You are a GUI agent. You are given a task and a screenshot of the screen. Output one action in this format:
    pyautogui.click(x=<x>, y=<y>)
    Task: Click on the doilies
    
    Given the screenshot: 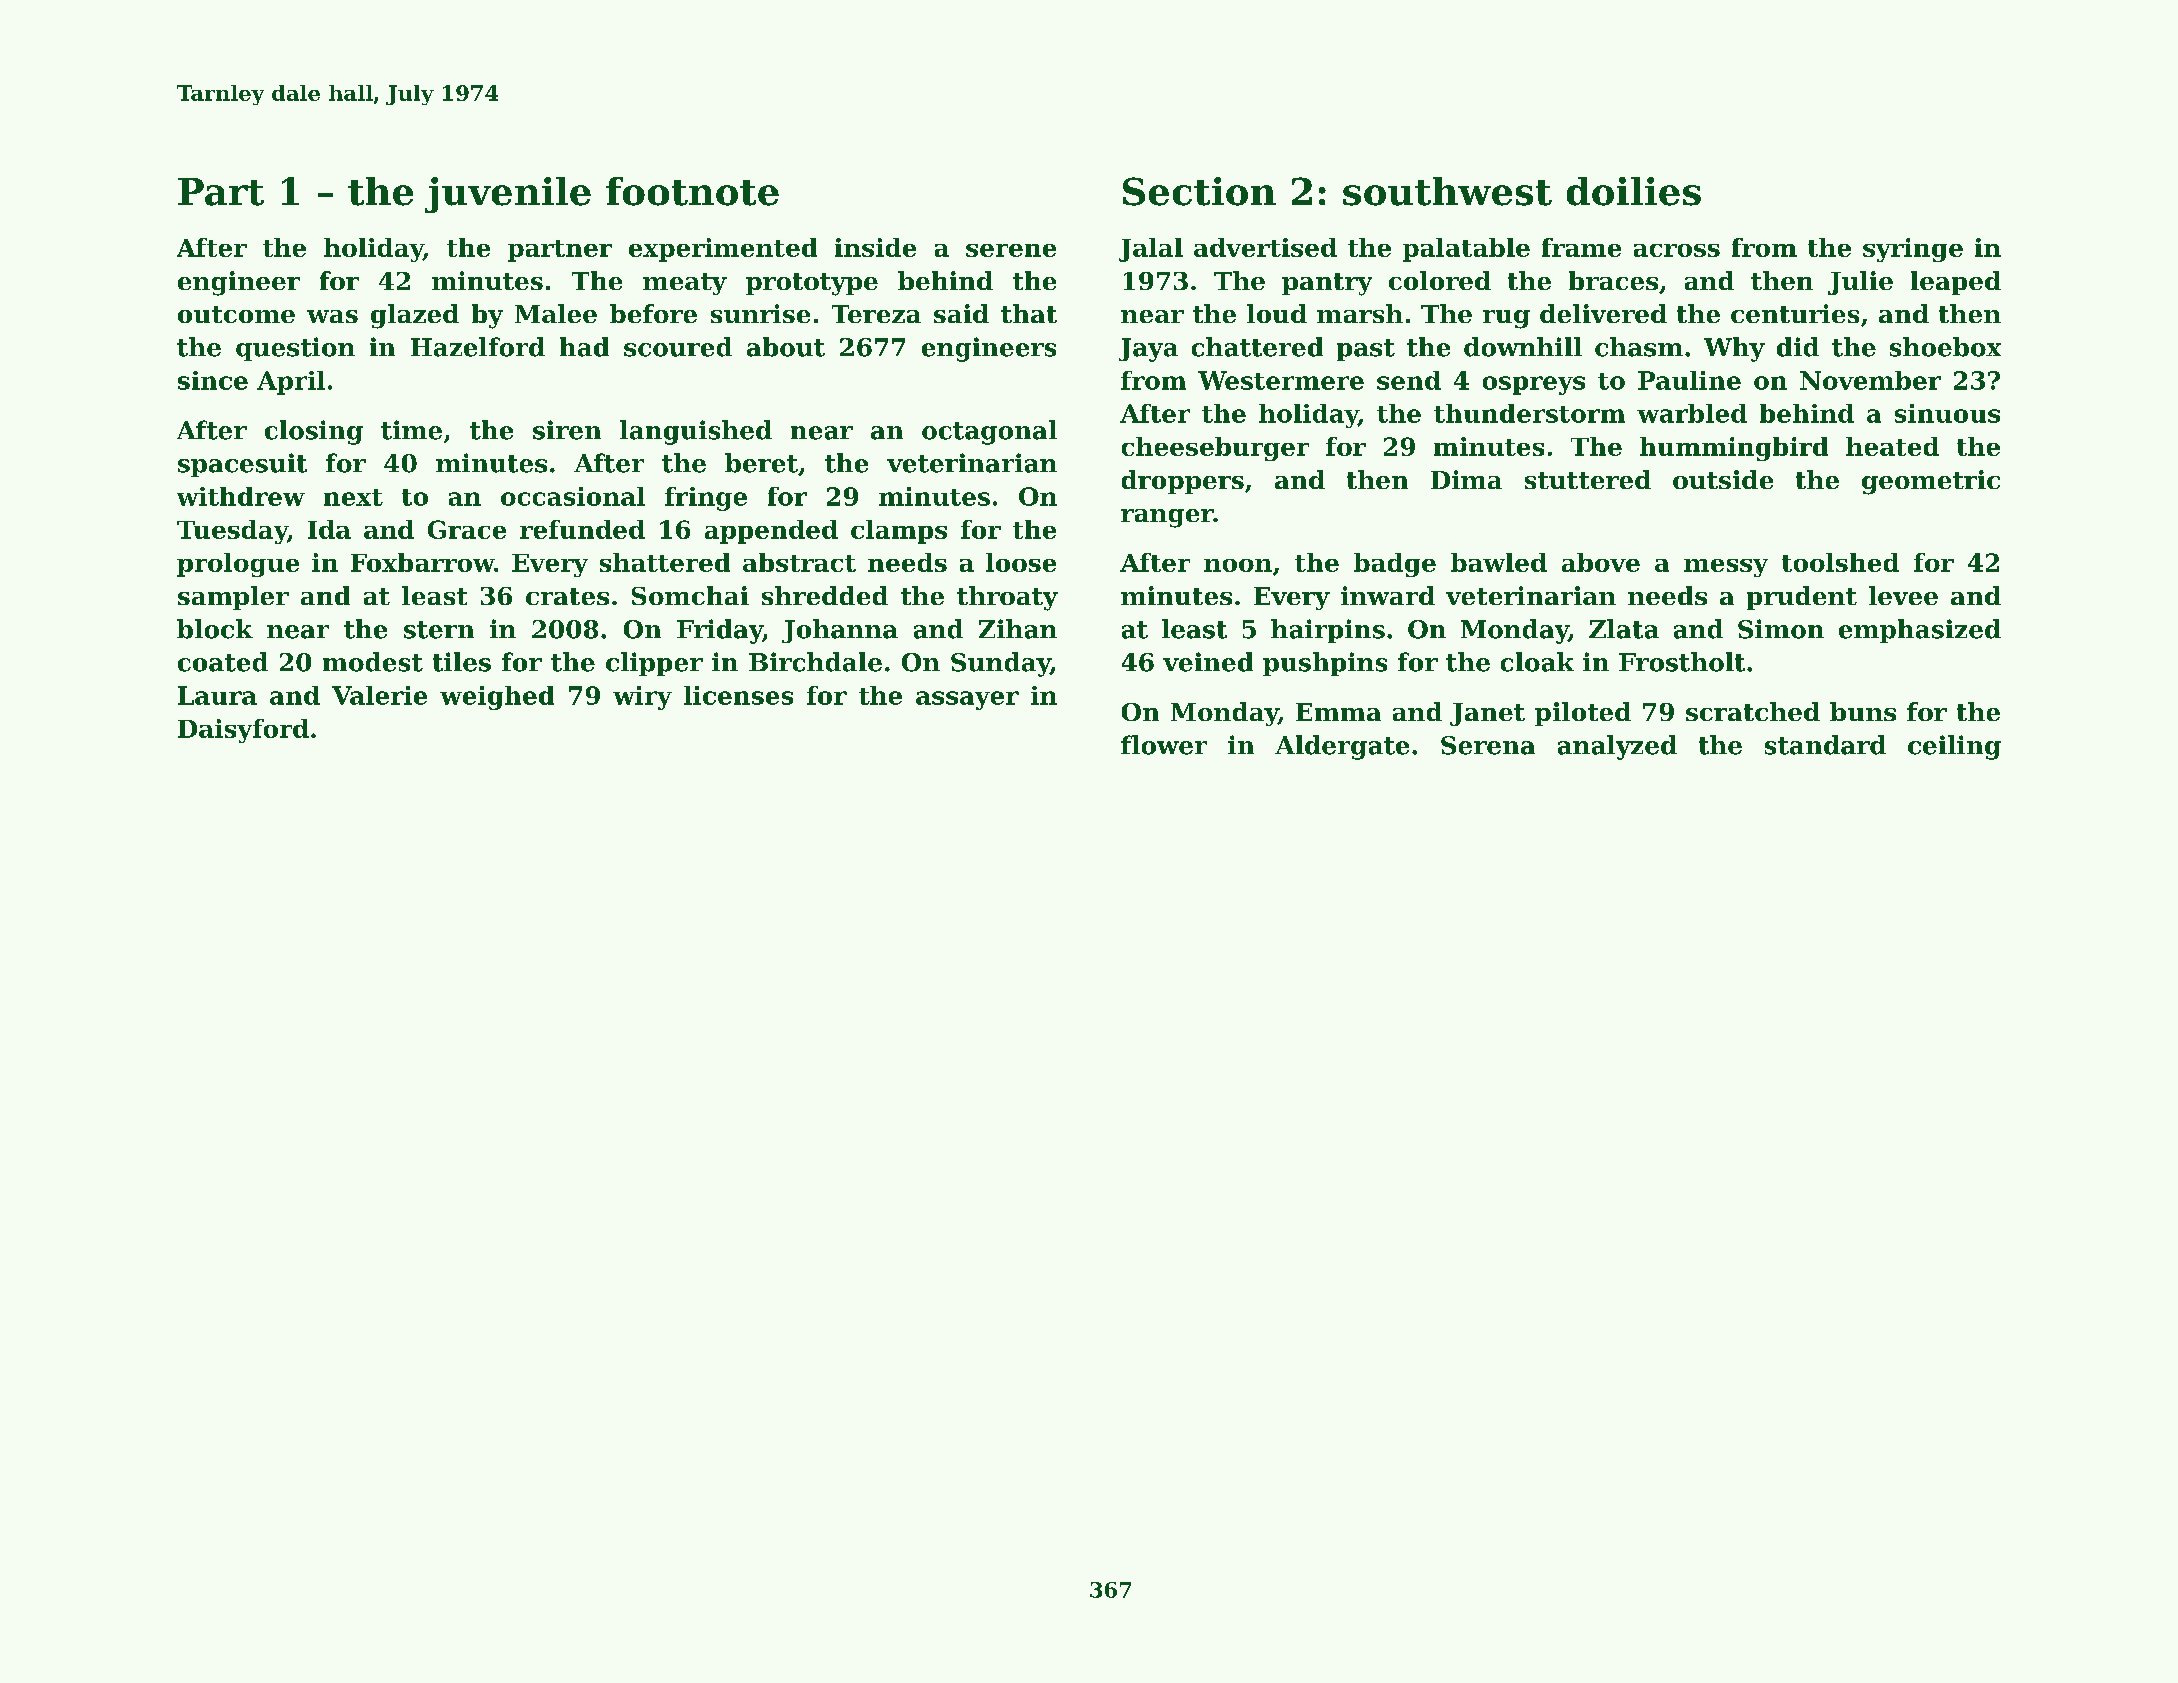 What is the action you would take?
    pyautogui.click(x=1634, y=191)
